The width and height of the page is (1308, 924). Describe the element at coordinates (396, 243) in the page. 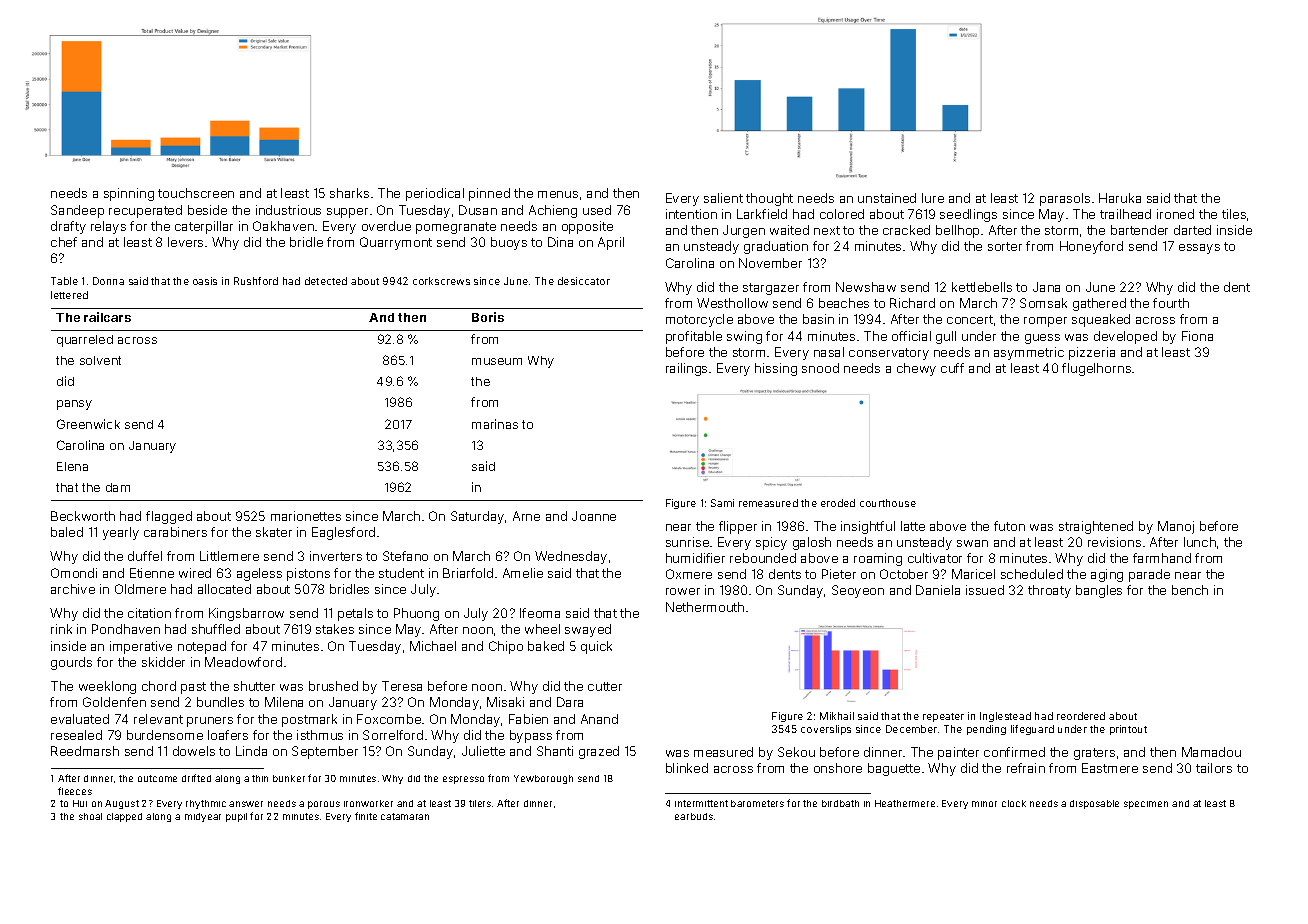

I see `Quarrymont` at that location.
